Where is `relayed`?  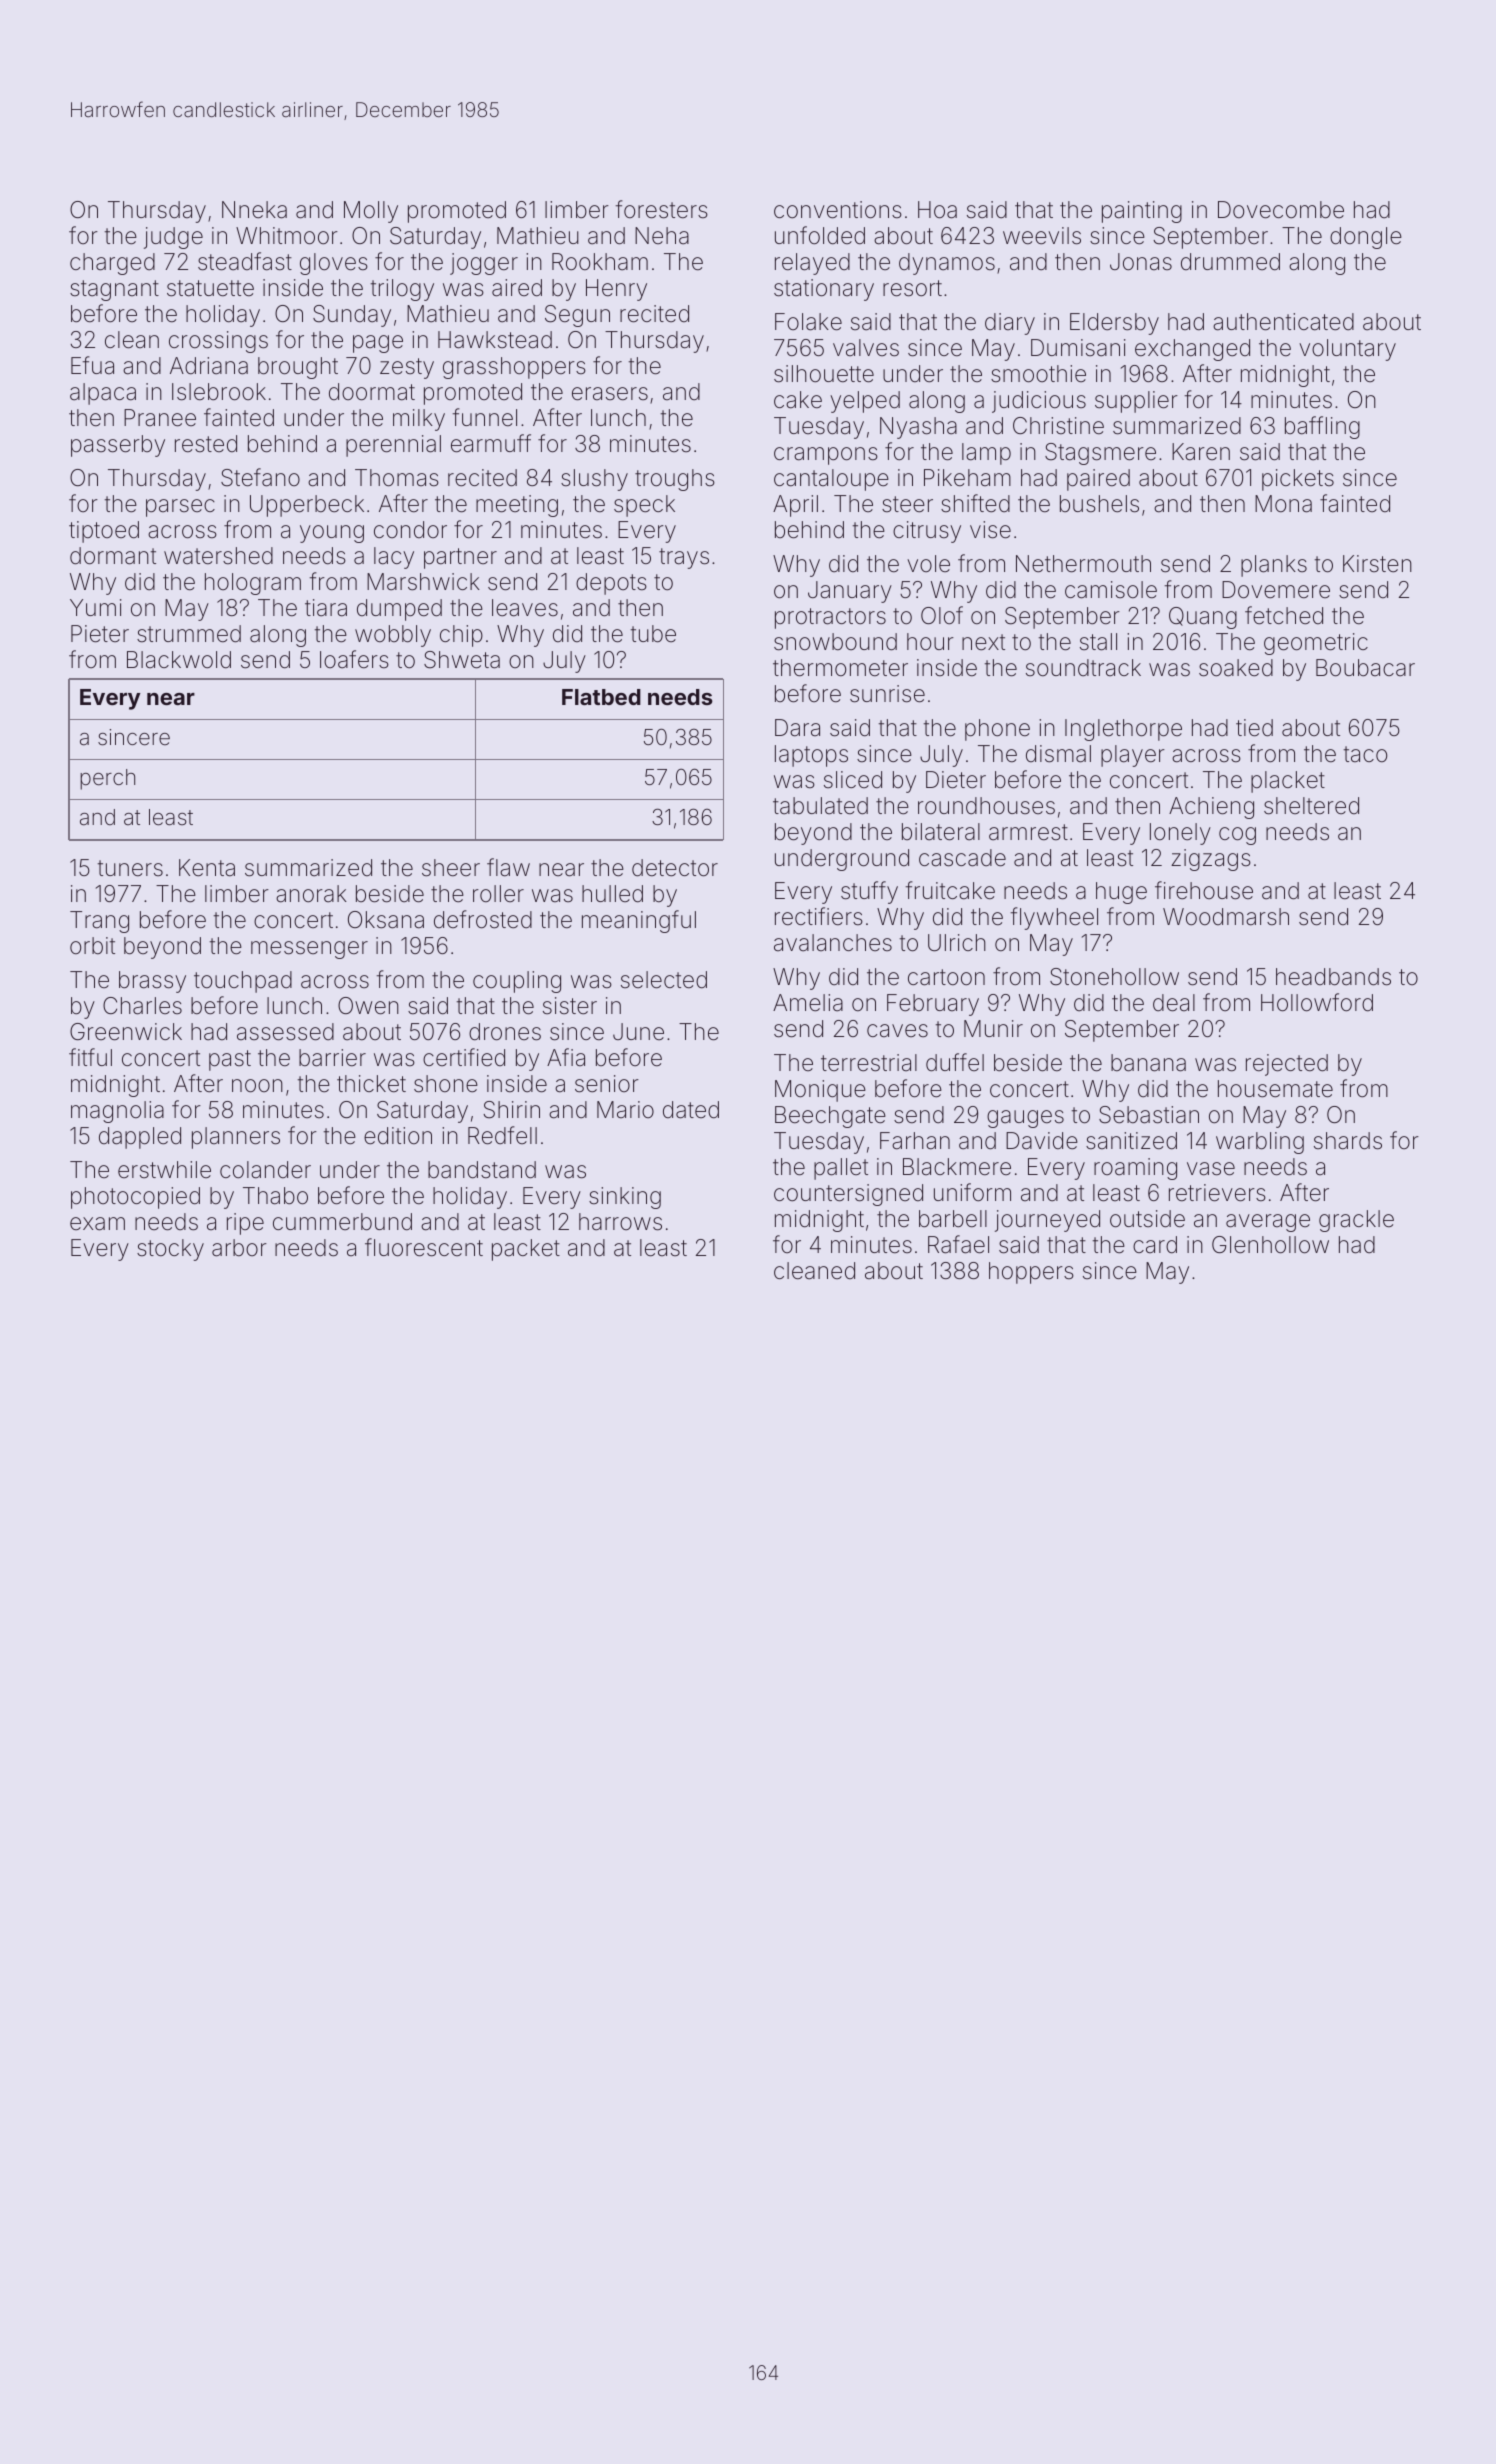
relayed is located at coordinates (812, 264).
